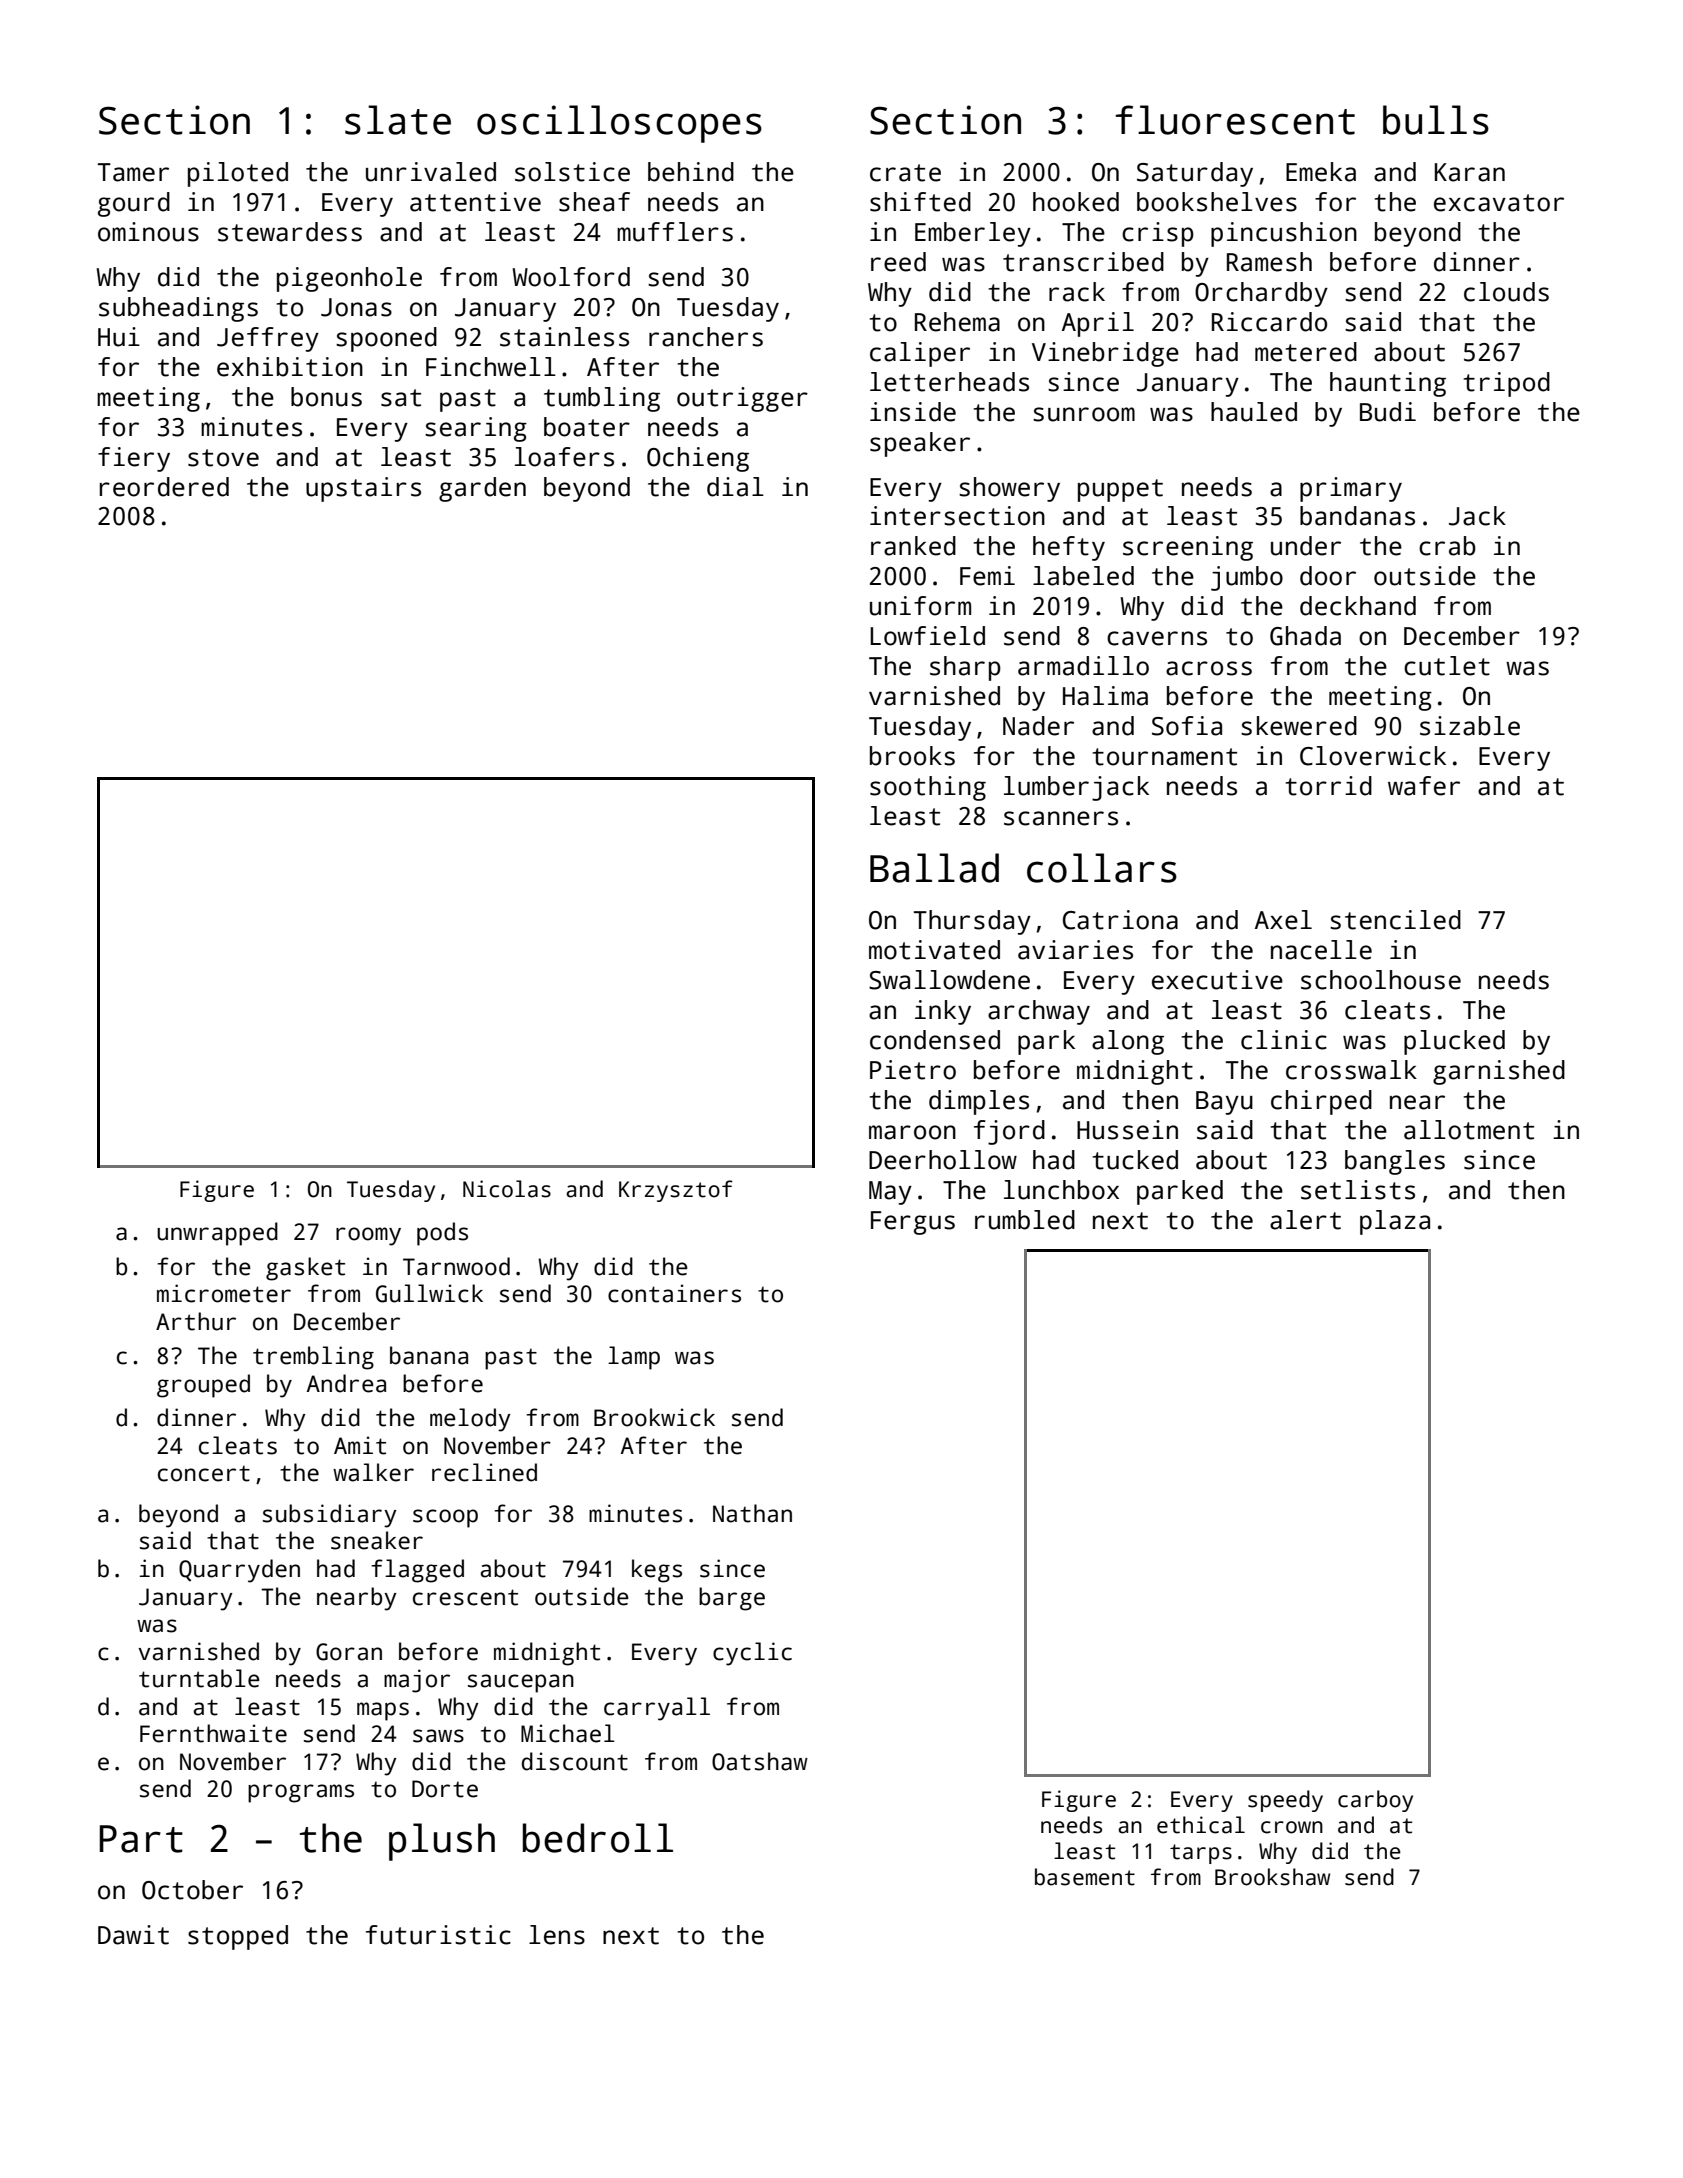 The width and height of the screenshot is (1683, 2178). Describe the element at coordinates (1085, 1877) in the screenshot. I see `basement` at that location.
